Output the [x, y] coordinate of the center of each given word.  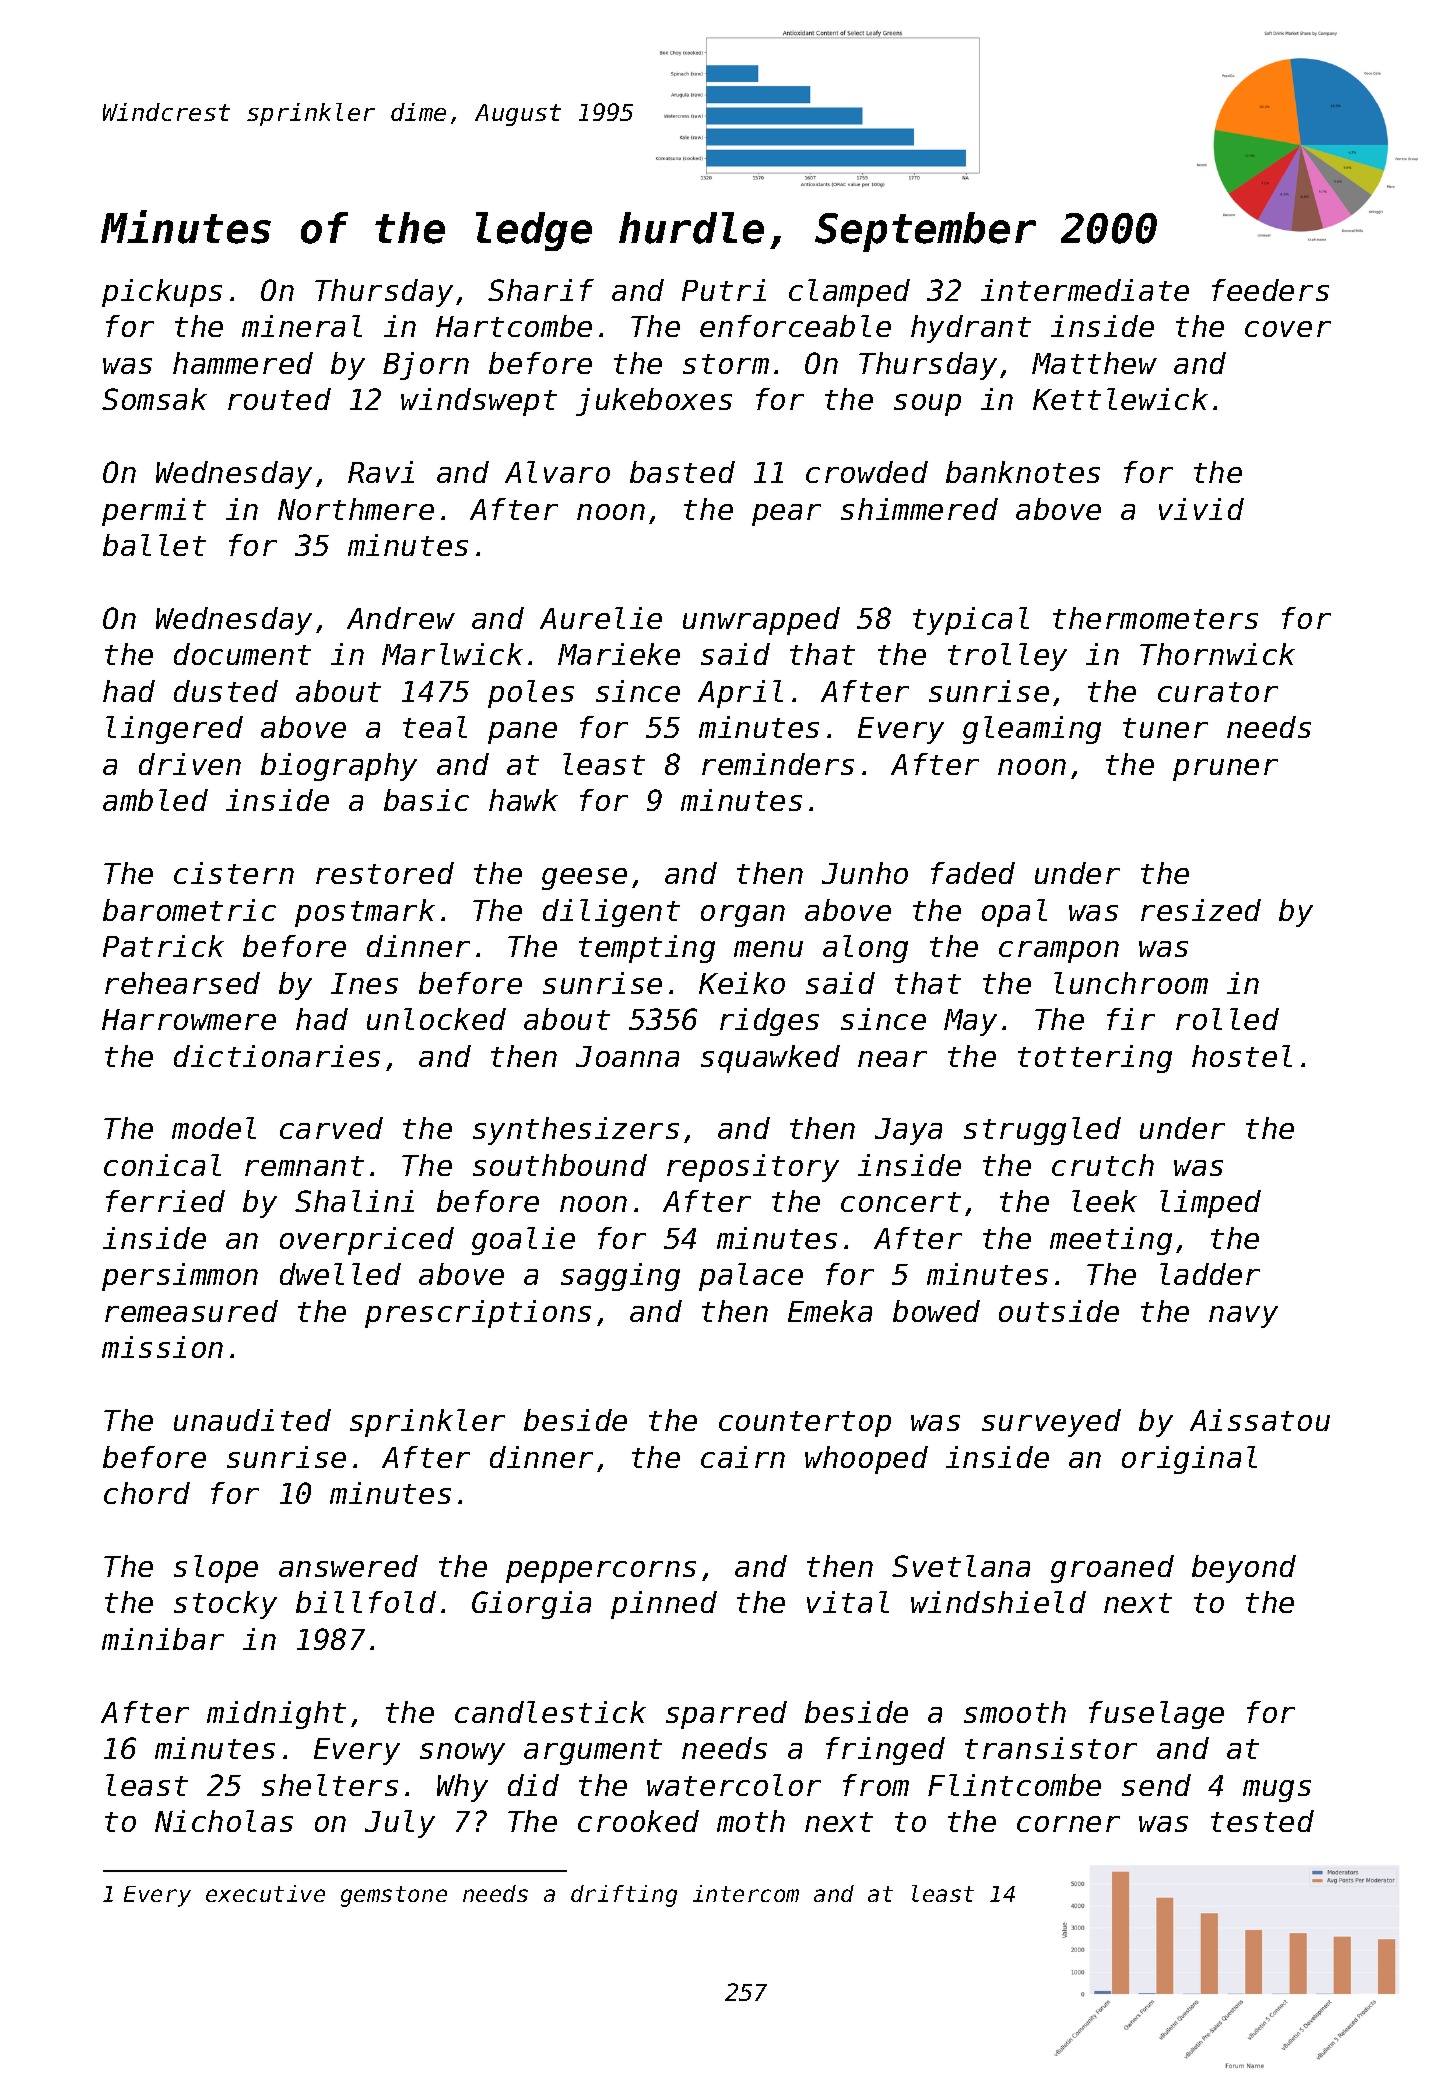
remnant [304, 1166]
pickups [162, 293]
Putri [724, 290]
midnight [276, 1715]
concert [901, 1202]
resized [1201, 910]
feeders [1270, 290]
